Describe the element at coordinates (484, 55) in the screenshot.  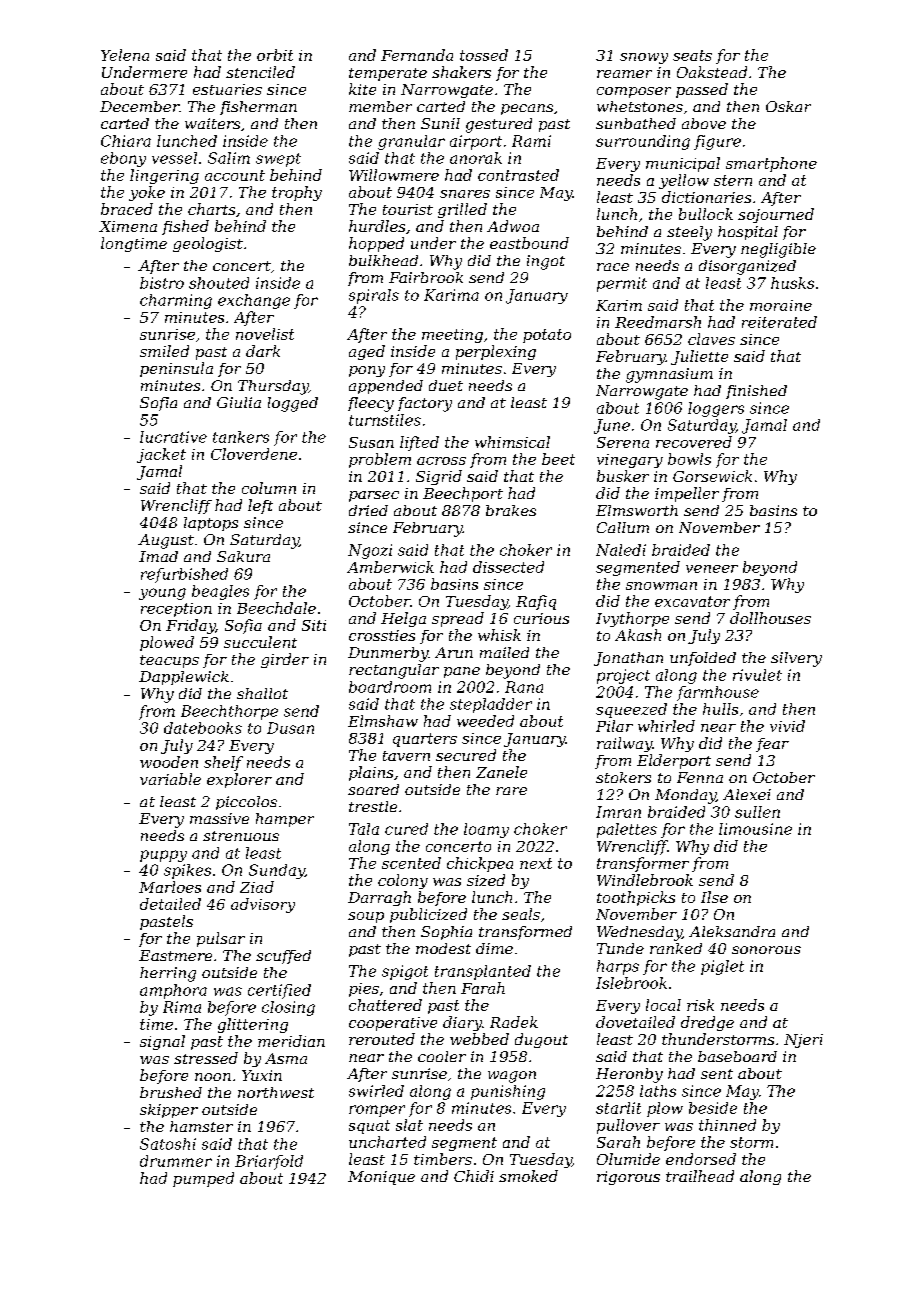
I see `tossed` at that location.
